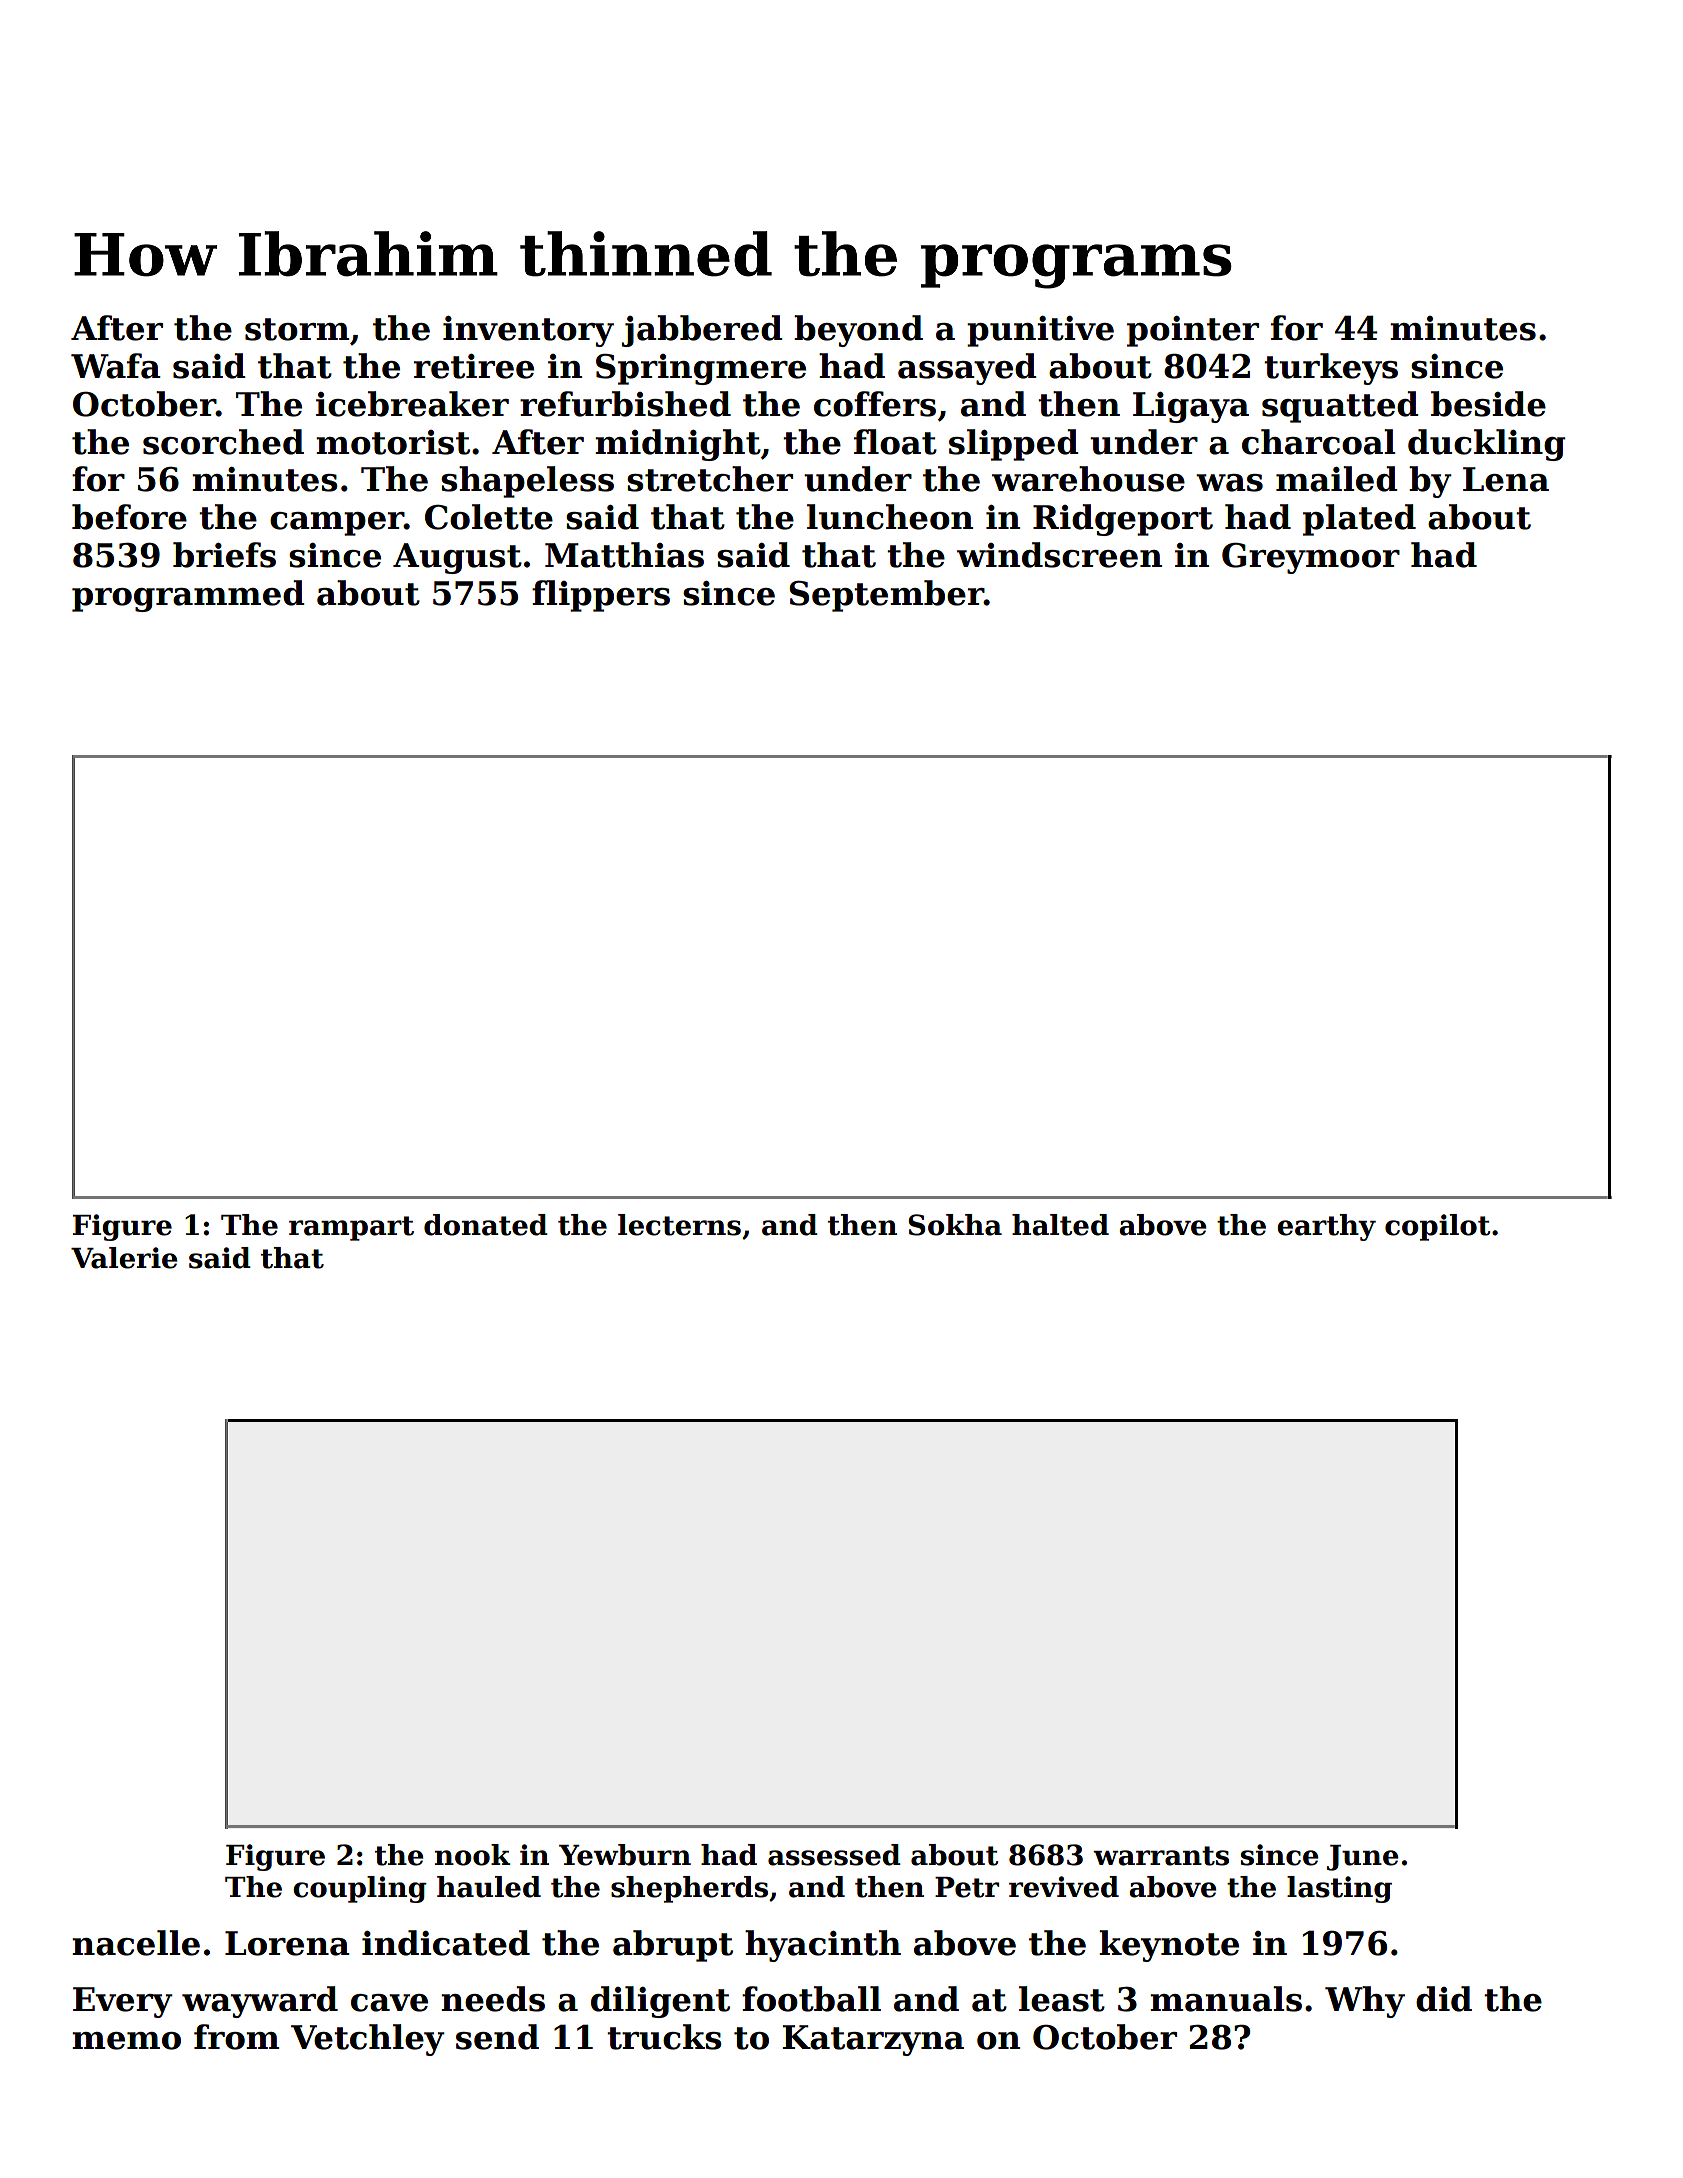  What do you see at coordinates (351, 1228) in the screenshot?
I see `rampart` at bounding box center [351, 1228].
